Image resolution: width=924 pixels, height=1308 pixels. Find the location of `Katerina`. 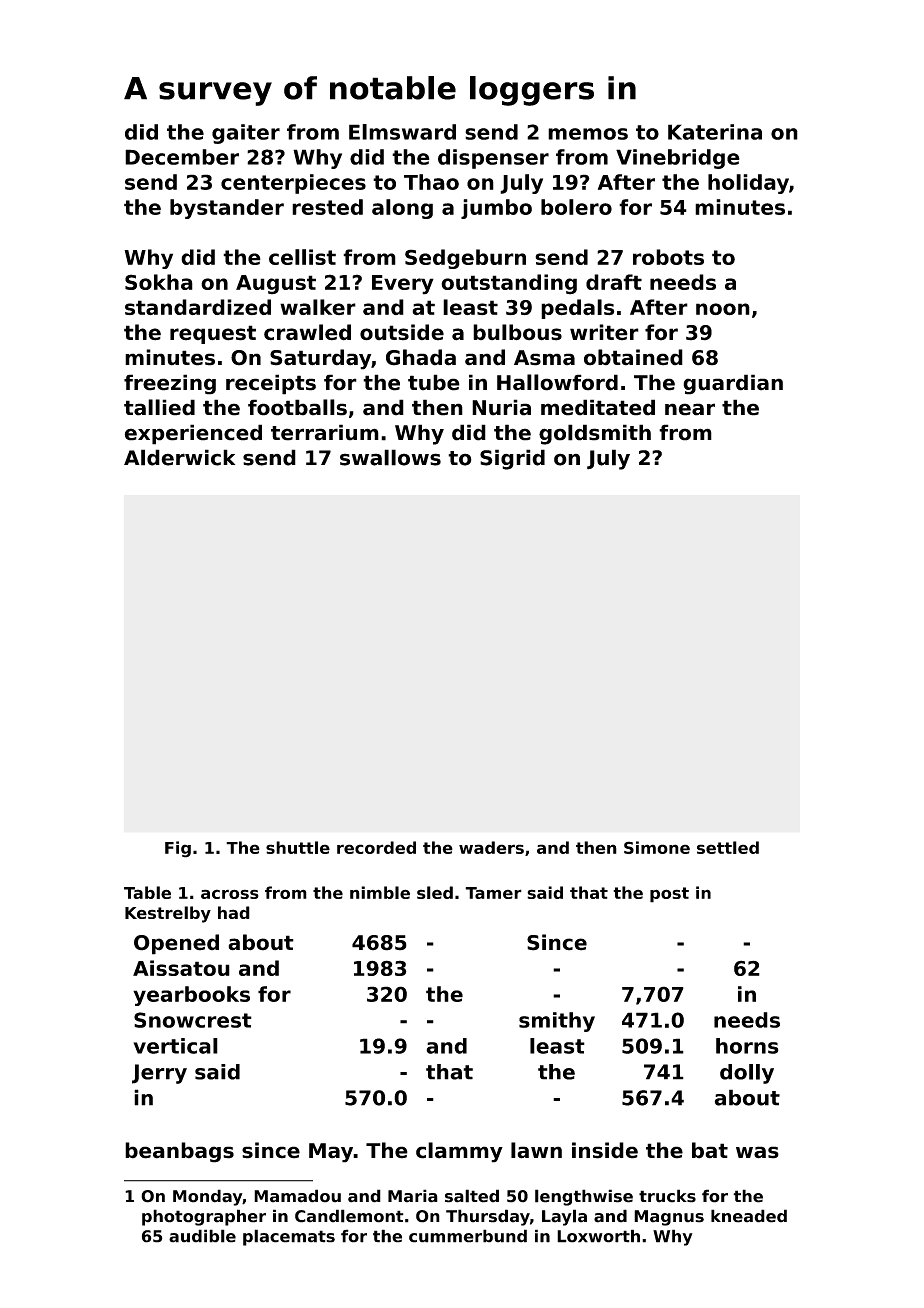

Katerina is located at coordinates (715, 132).
